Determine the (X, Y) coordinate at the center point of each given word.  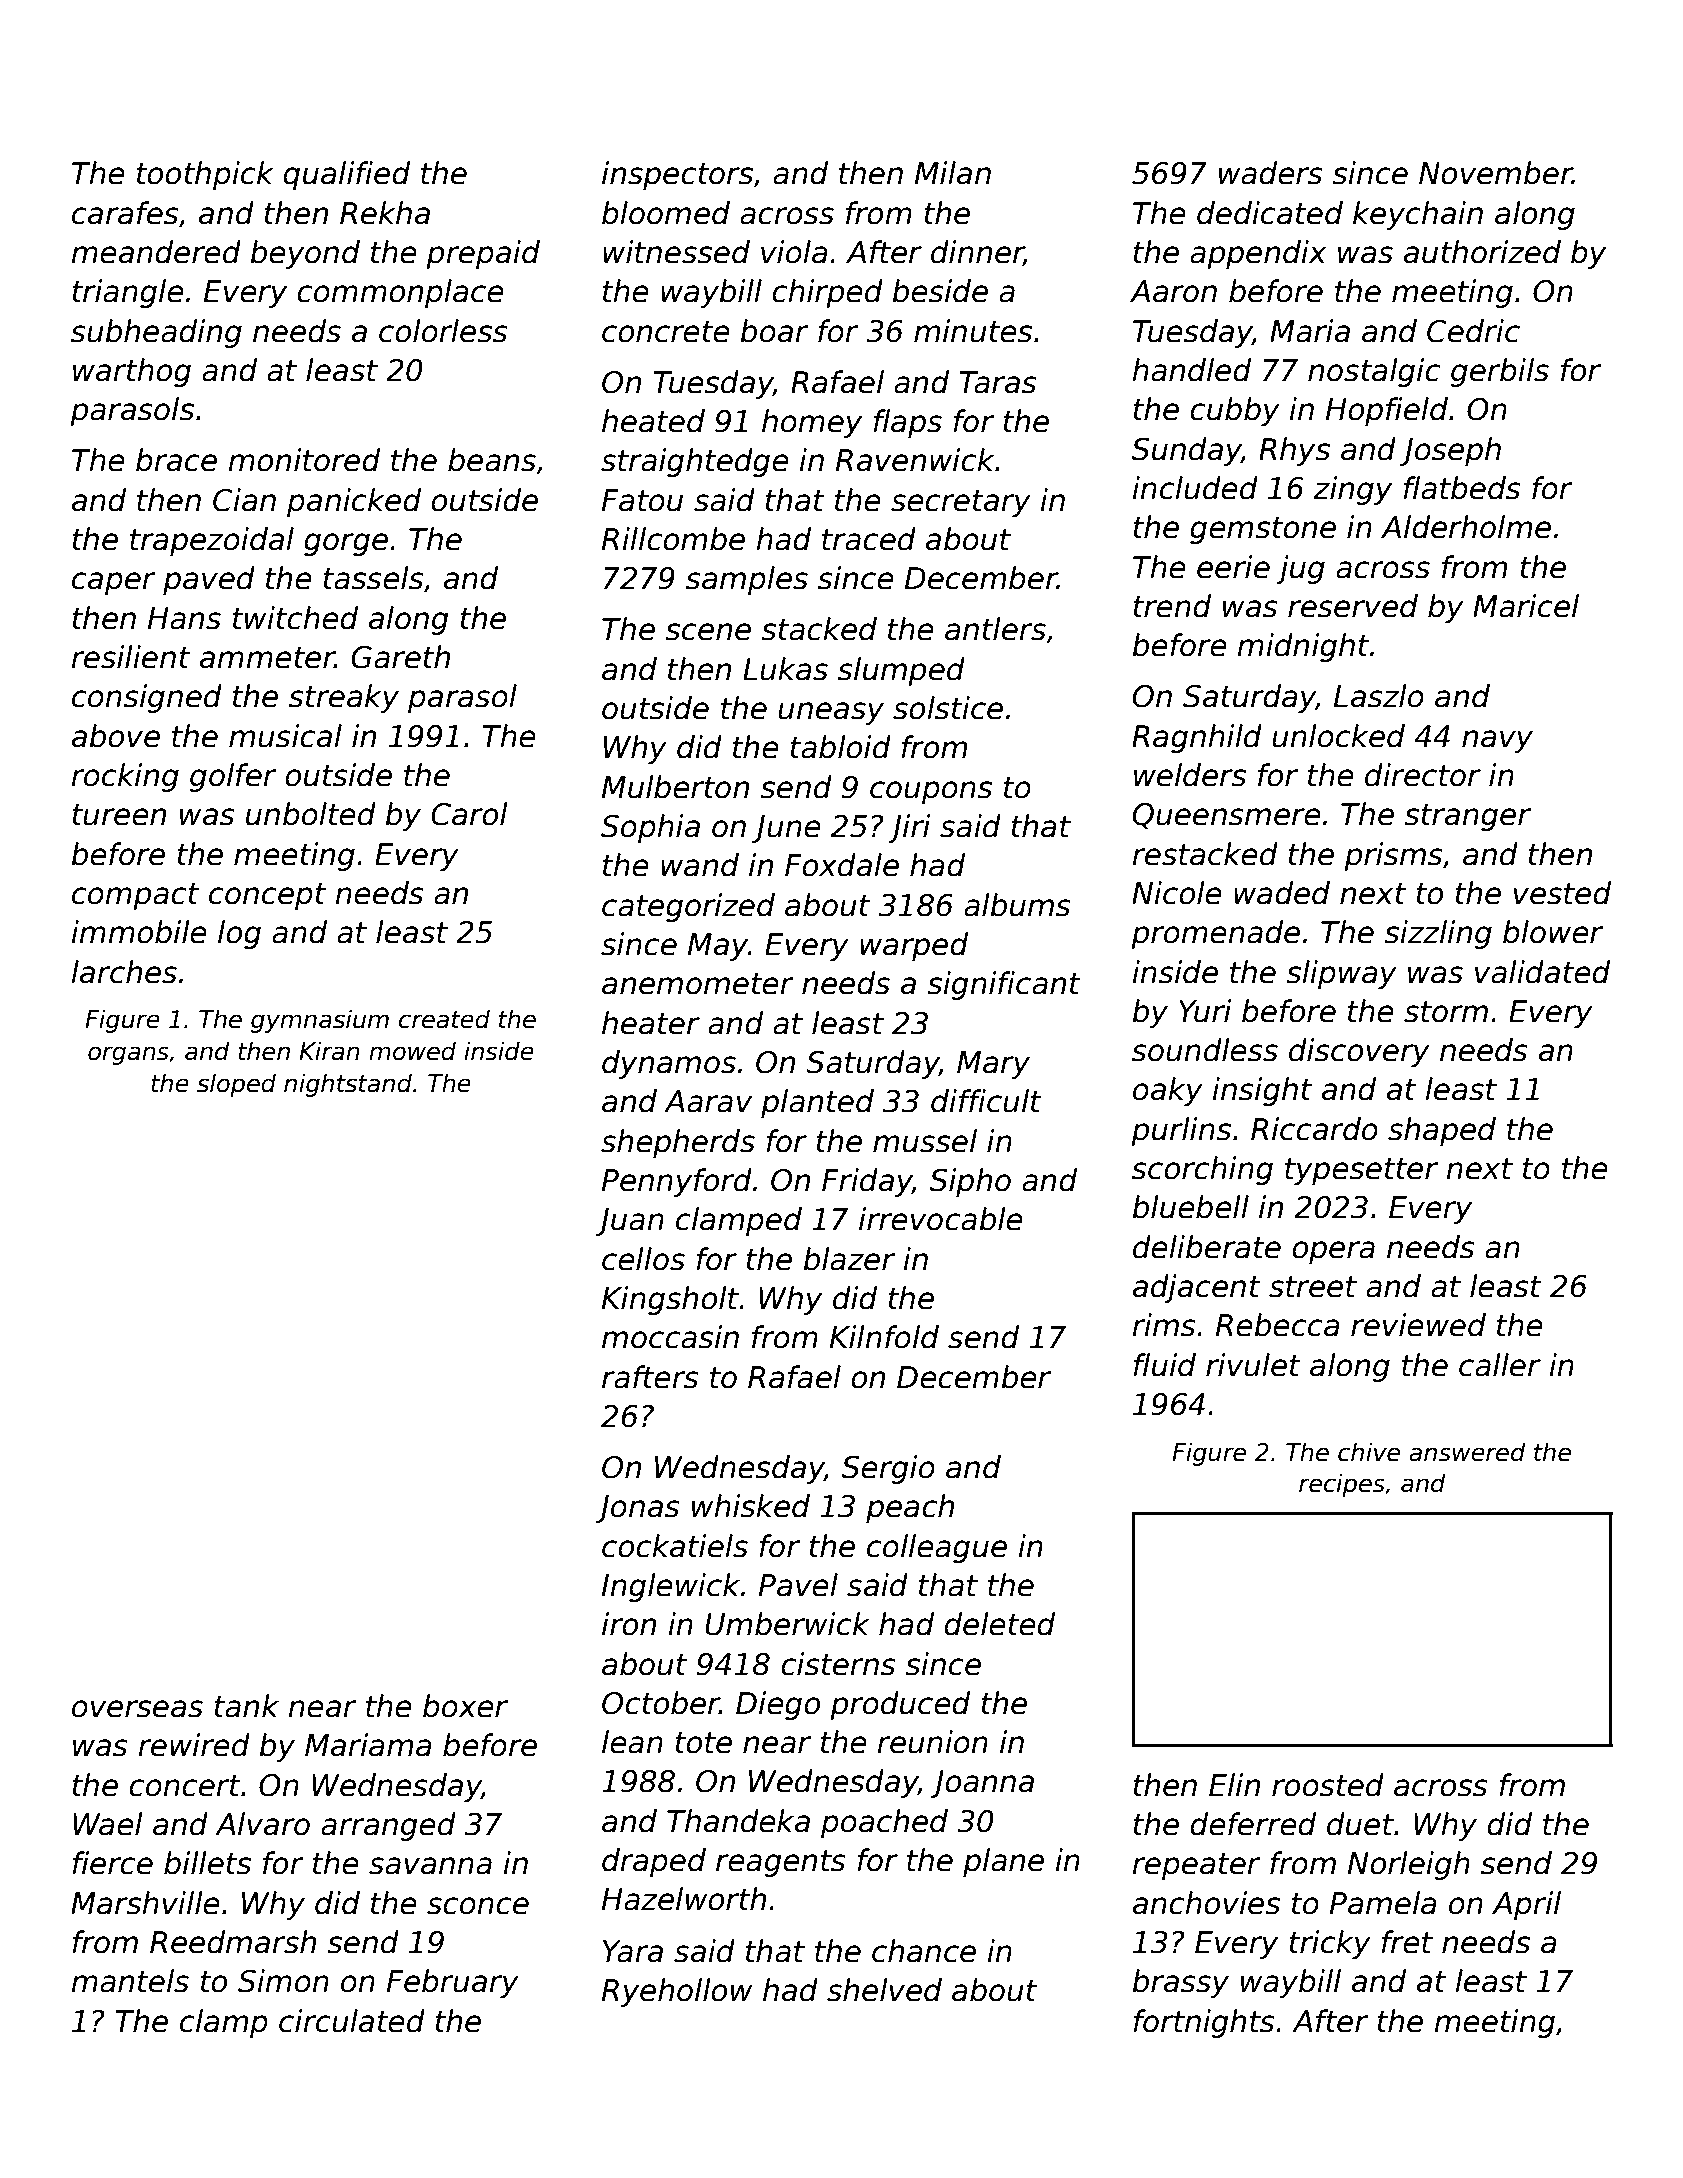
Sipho (970, 1182)
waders (1271, 173)
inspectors (677, 175)
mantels (130, 1981)
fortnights (1204, 2023)
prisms (1393, 856)
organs (128, 1055)
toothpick (205, 175)
